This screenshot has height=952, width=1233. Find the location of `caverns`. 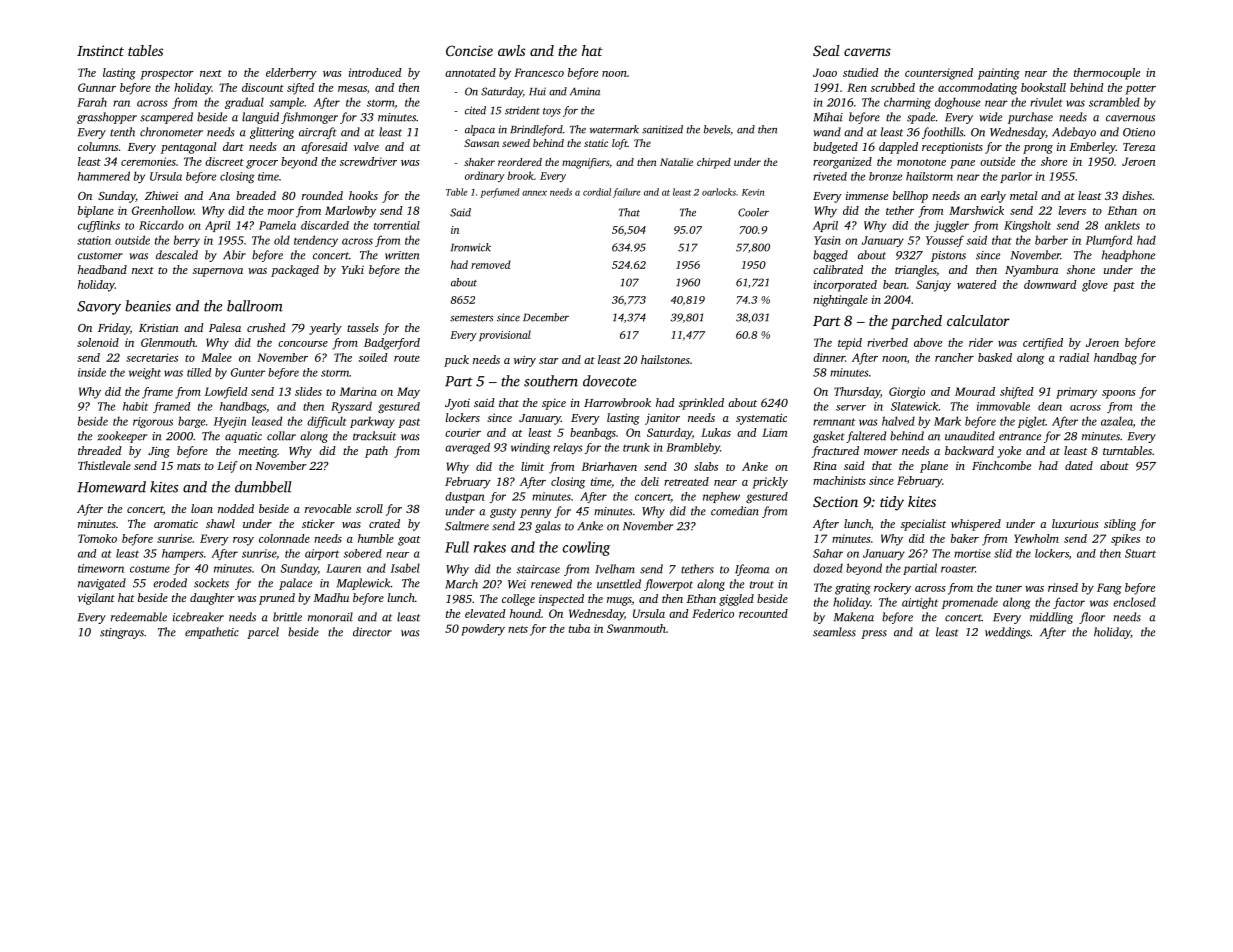

caverns is located at coordinates (867, 52).
